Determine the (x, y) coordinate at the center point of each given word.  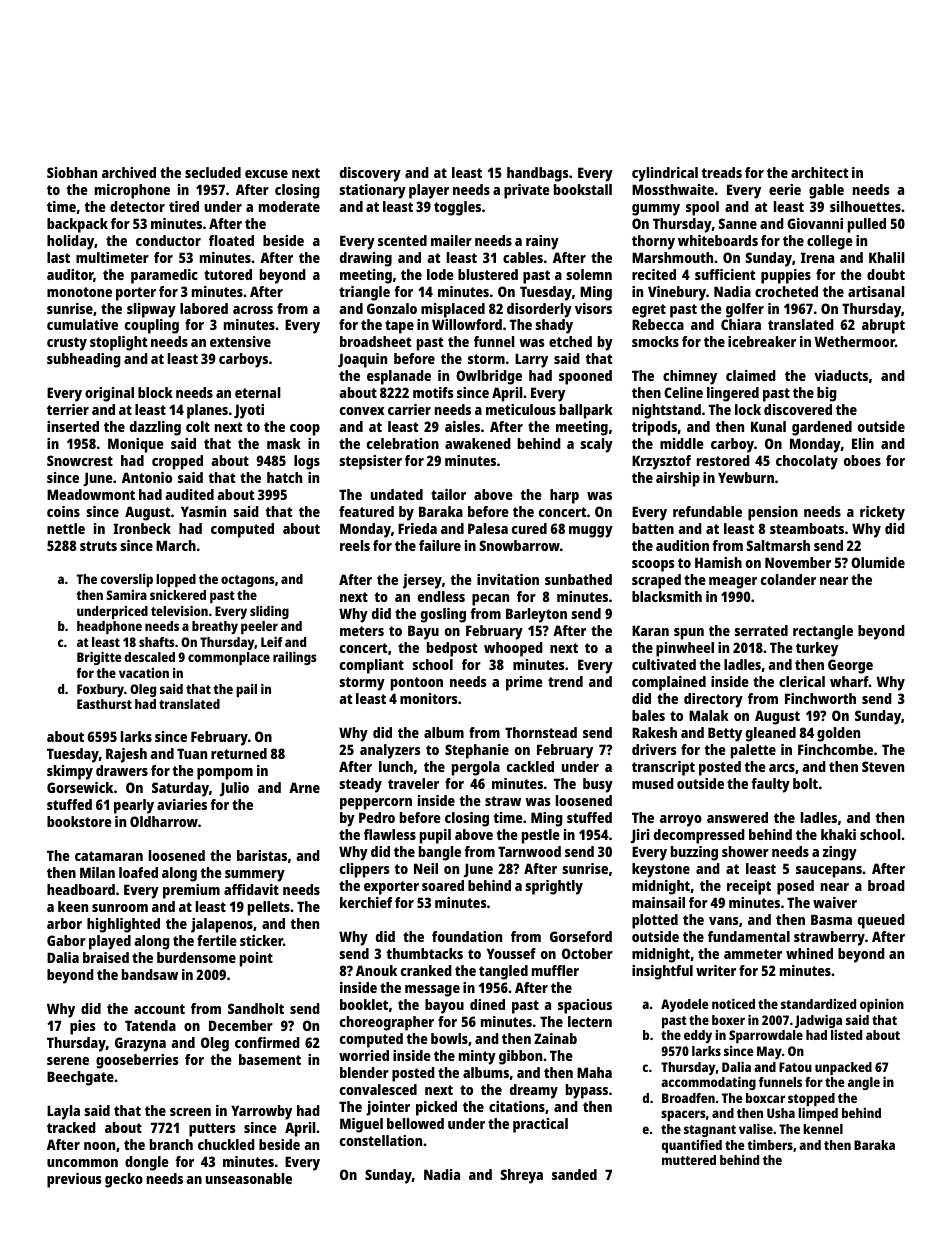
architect (819, 172)
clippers (365, 870)
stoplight (118, 343)
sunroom (120, 908)
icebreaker (762, 341)
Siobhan (72, 172)
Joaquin (362, 360)
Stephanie (477, 751)
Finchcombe (835, 749)
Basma (831, 919)
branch (171, 1144)
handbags (538, 174)
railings (295, 658)
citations (517, 1106)
